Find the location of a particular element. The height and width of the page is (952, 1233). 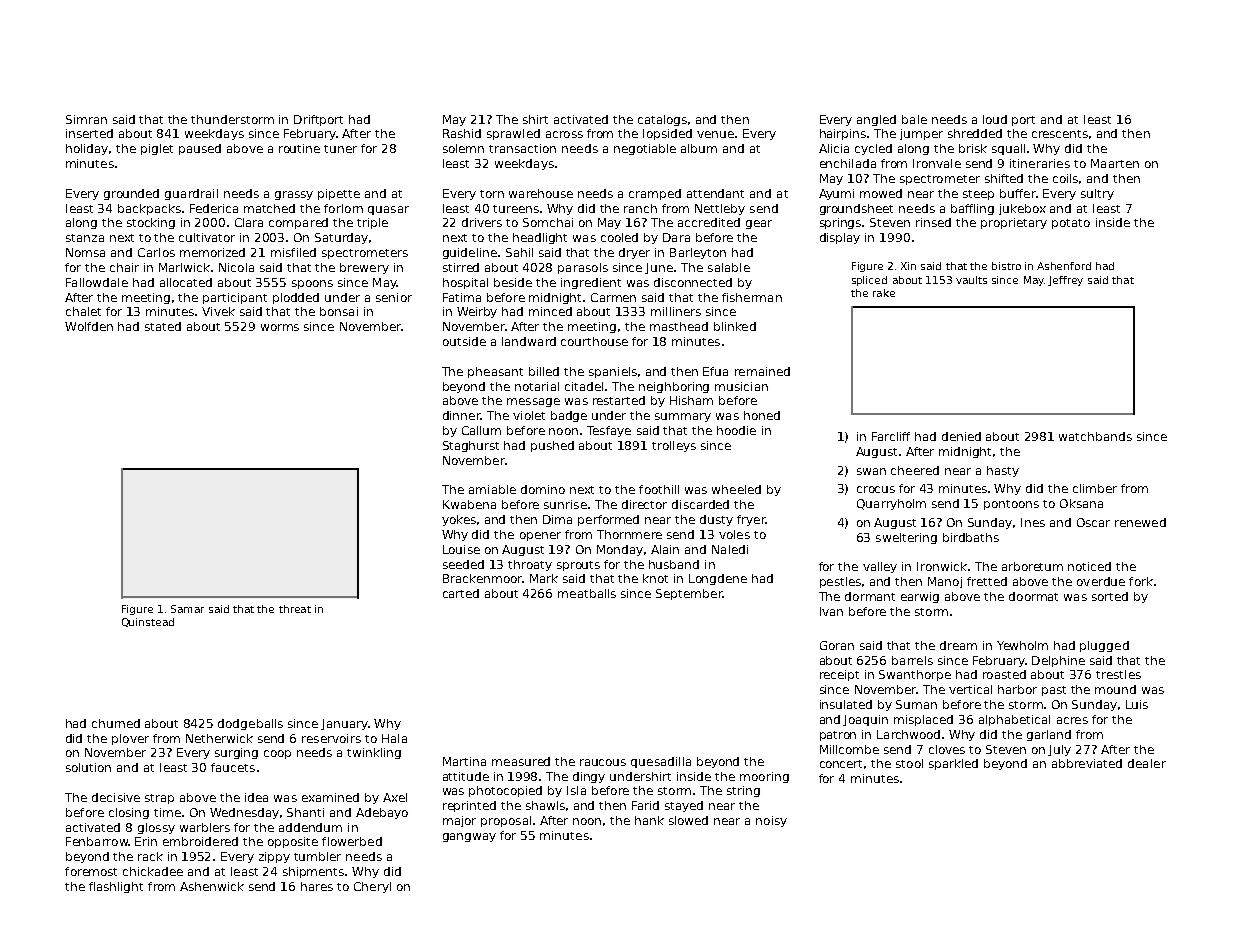

stanza is located at coordinates (85, 238).
